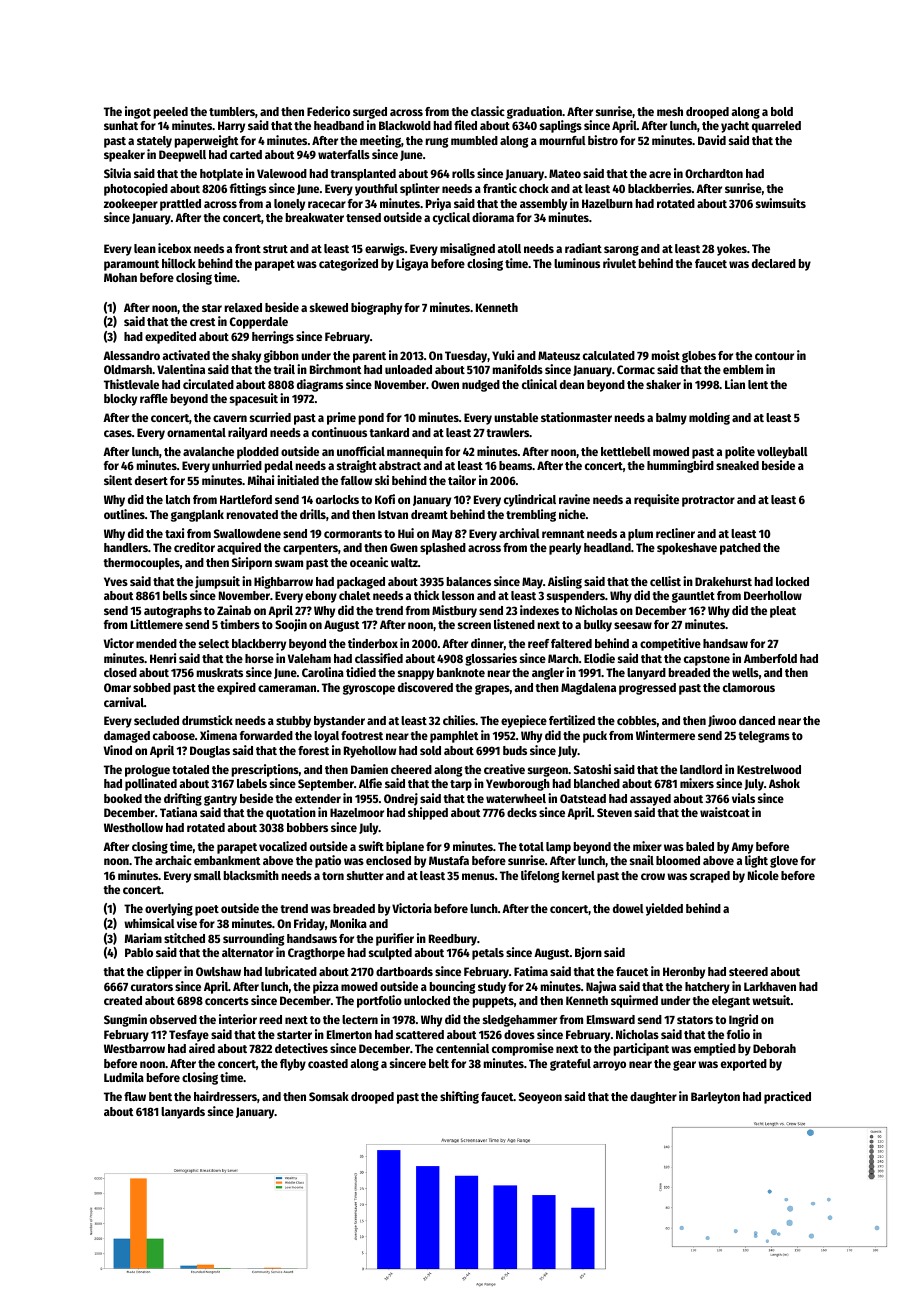  Describe the element at coordinates (210, 752) in the image. I see `Douglas` at that location.
